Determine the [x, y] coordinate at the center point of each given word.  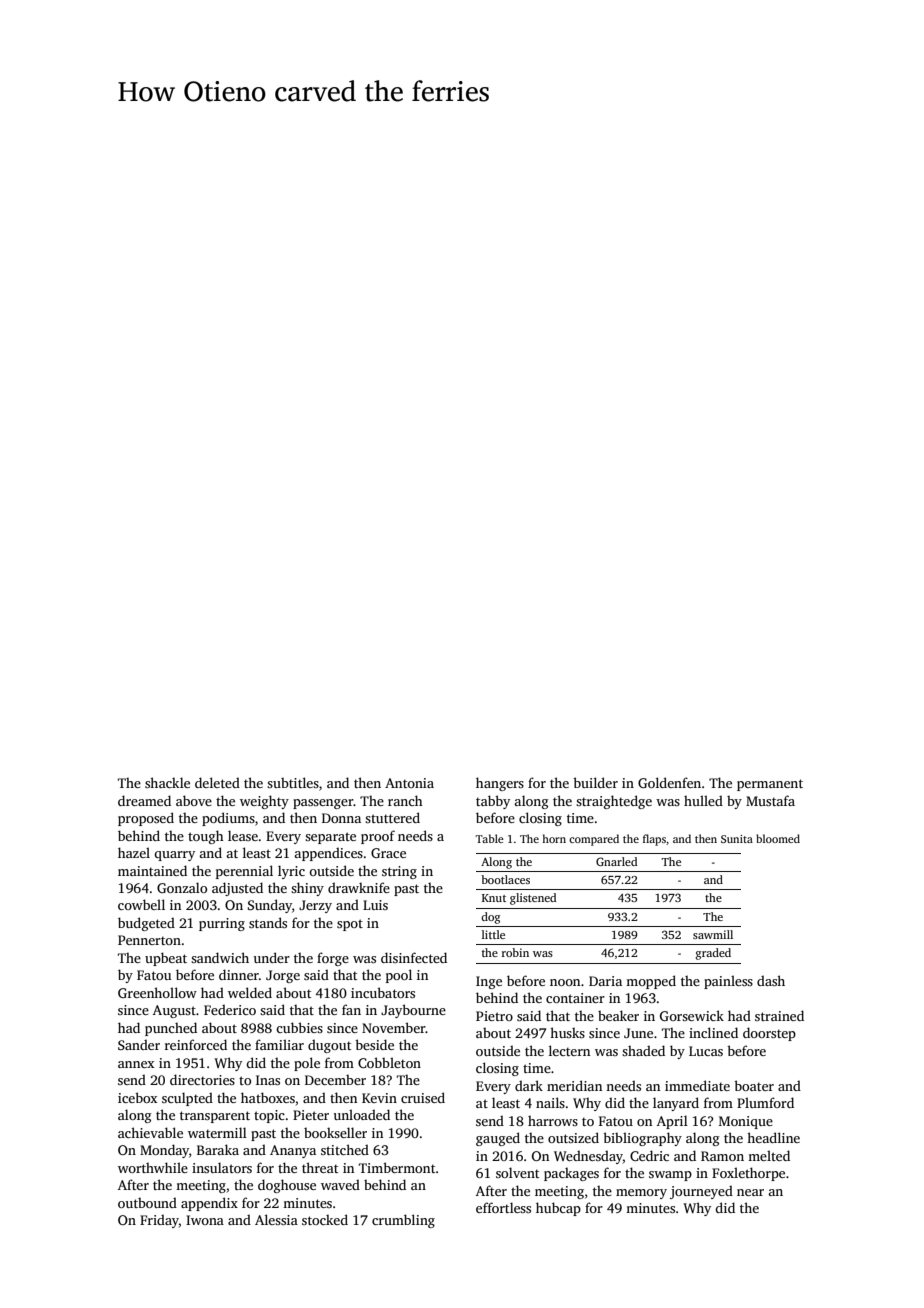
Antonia [409, 783]
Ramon [722, 1156]
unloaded [362, 1114]
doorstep [769, 1034]
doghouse [287, 1186]
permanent [770, 785]
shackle [167, 782]
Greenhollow [157, 992]
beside [374, 1044]
